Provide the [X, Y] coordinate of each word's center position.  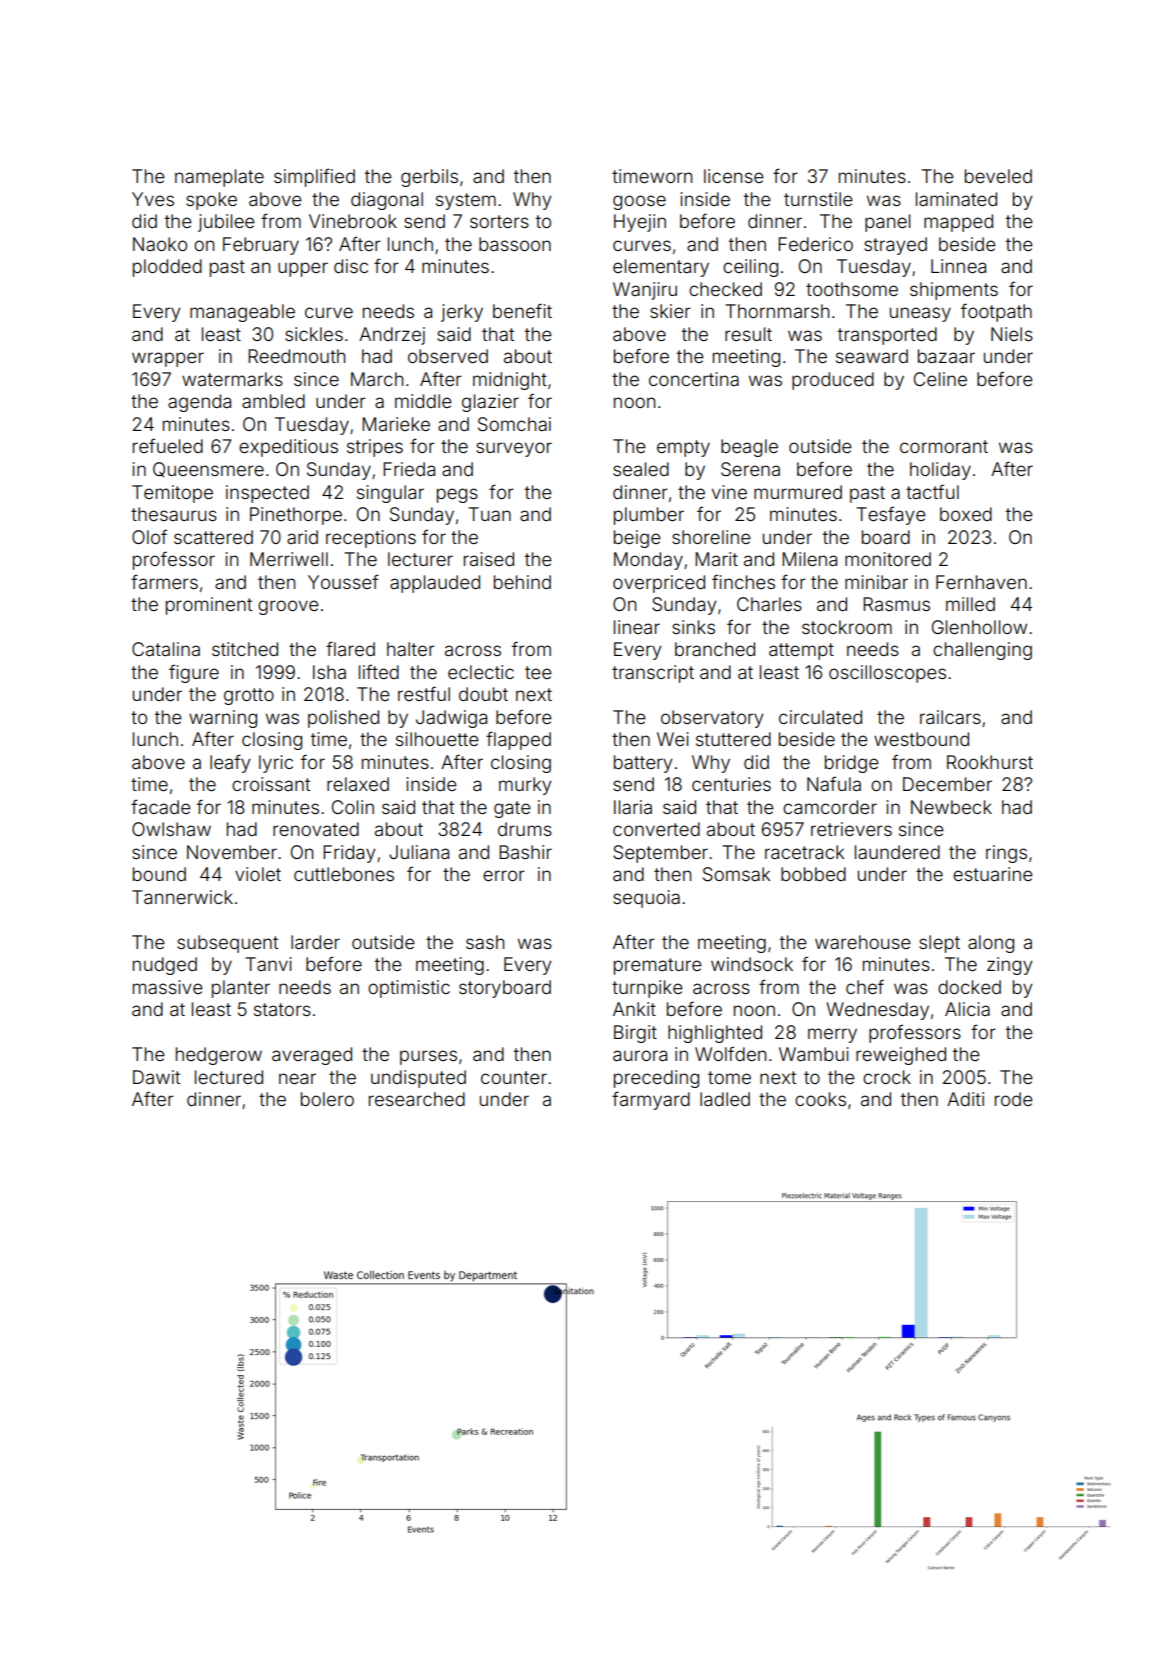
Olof [149, 536]
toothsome [852, 289]
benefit [522, 310]
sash [485, 942]
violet [258, 874]
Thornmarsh [777, 311]
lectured [229, 1077]
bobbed [813, 874]
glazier [490, 403]
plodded [167, 268]
